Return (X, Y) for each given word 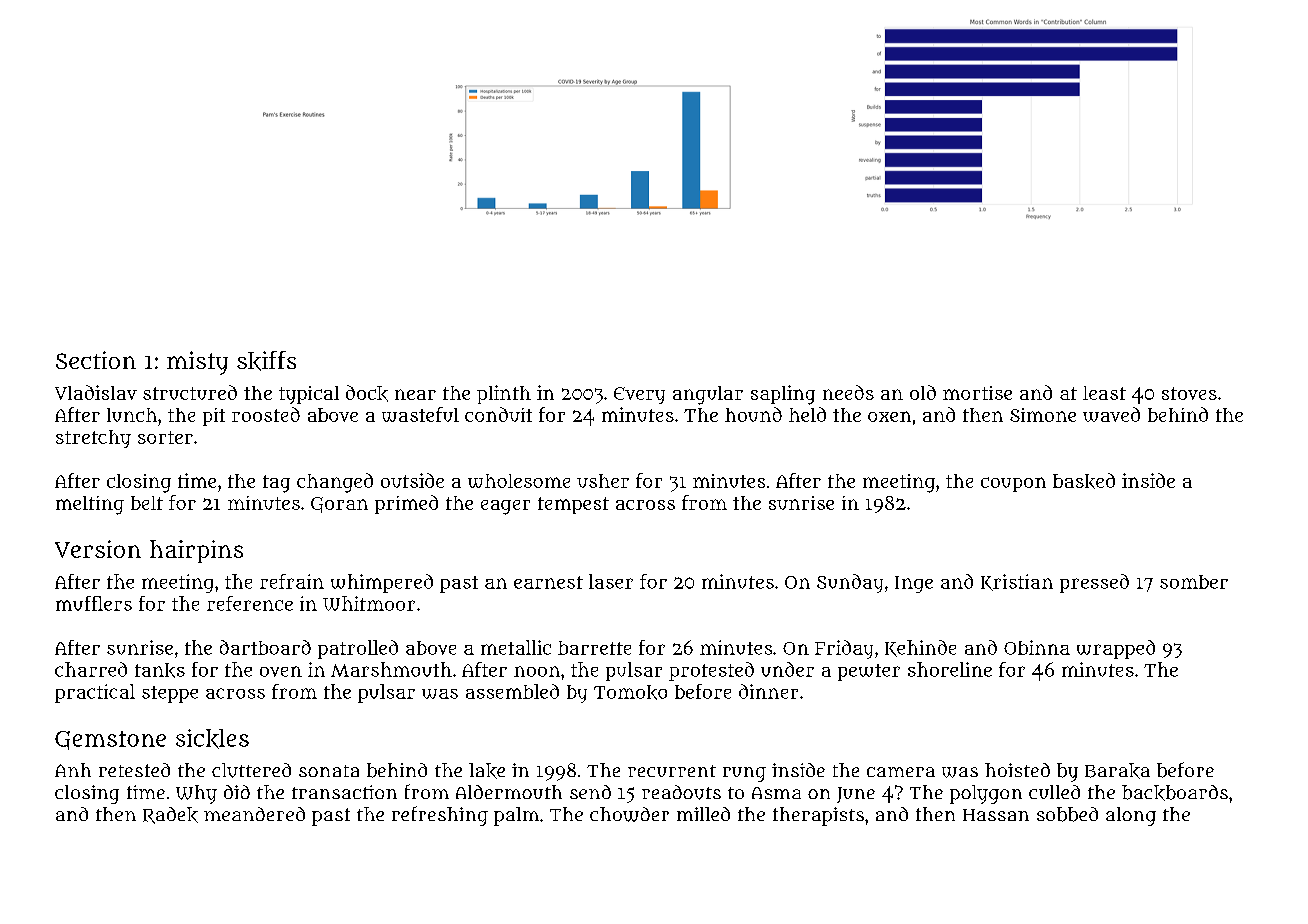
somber (1194, 582)
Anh (73, 770)
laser (611, 581)
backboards (1175, 793)
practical (95, 693)
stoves (1189, 393)
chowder (629, 814)
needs (848, 392)
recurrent (672, 771)
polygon (986, 794)
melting (90, 505)
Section (96, 360)
